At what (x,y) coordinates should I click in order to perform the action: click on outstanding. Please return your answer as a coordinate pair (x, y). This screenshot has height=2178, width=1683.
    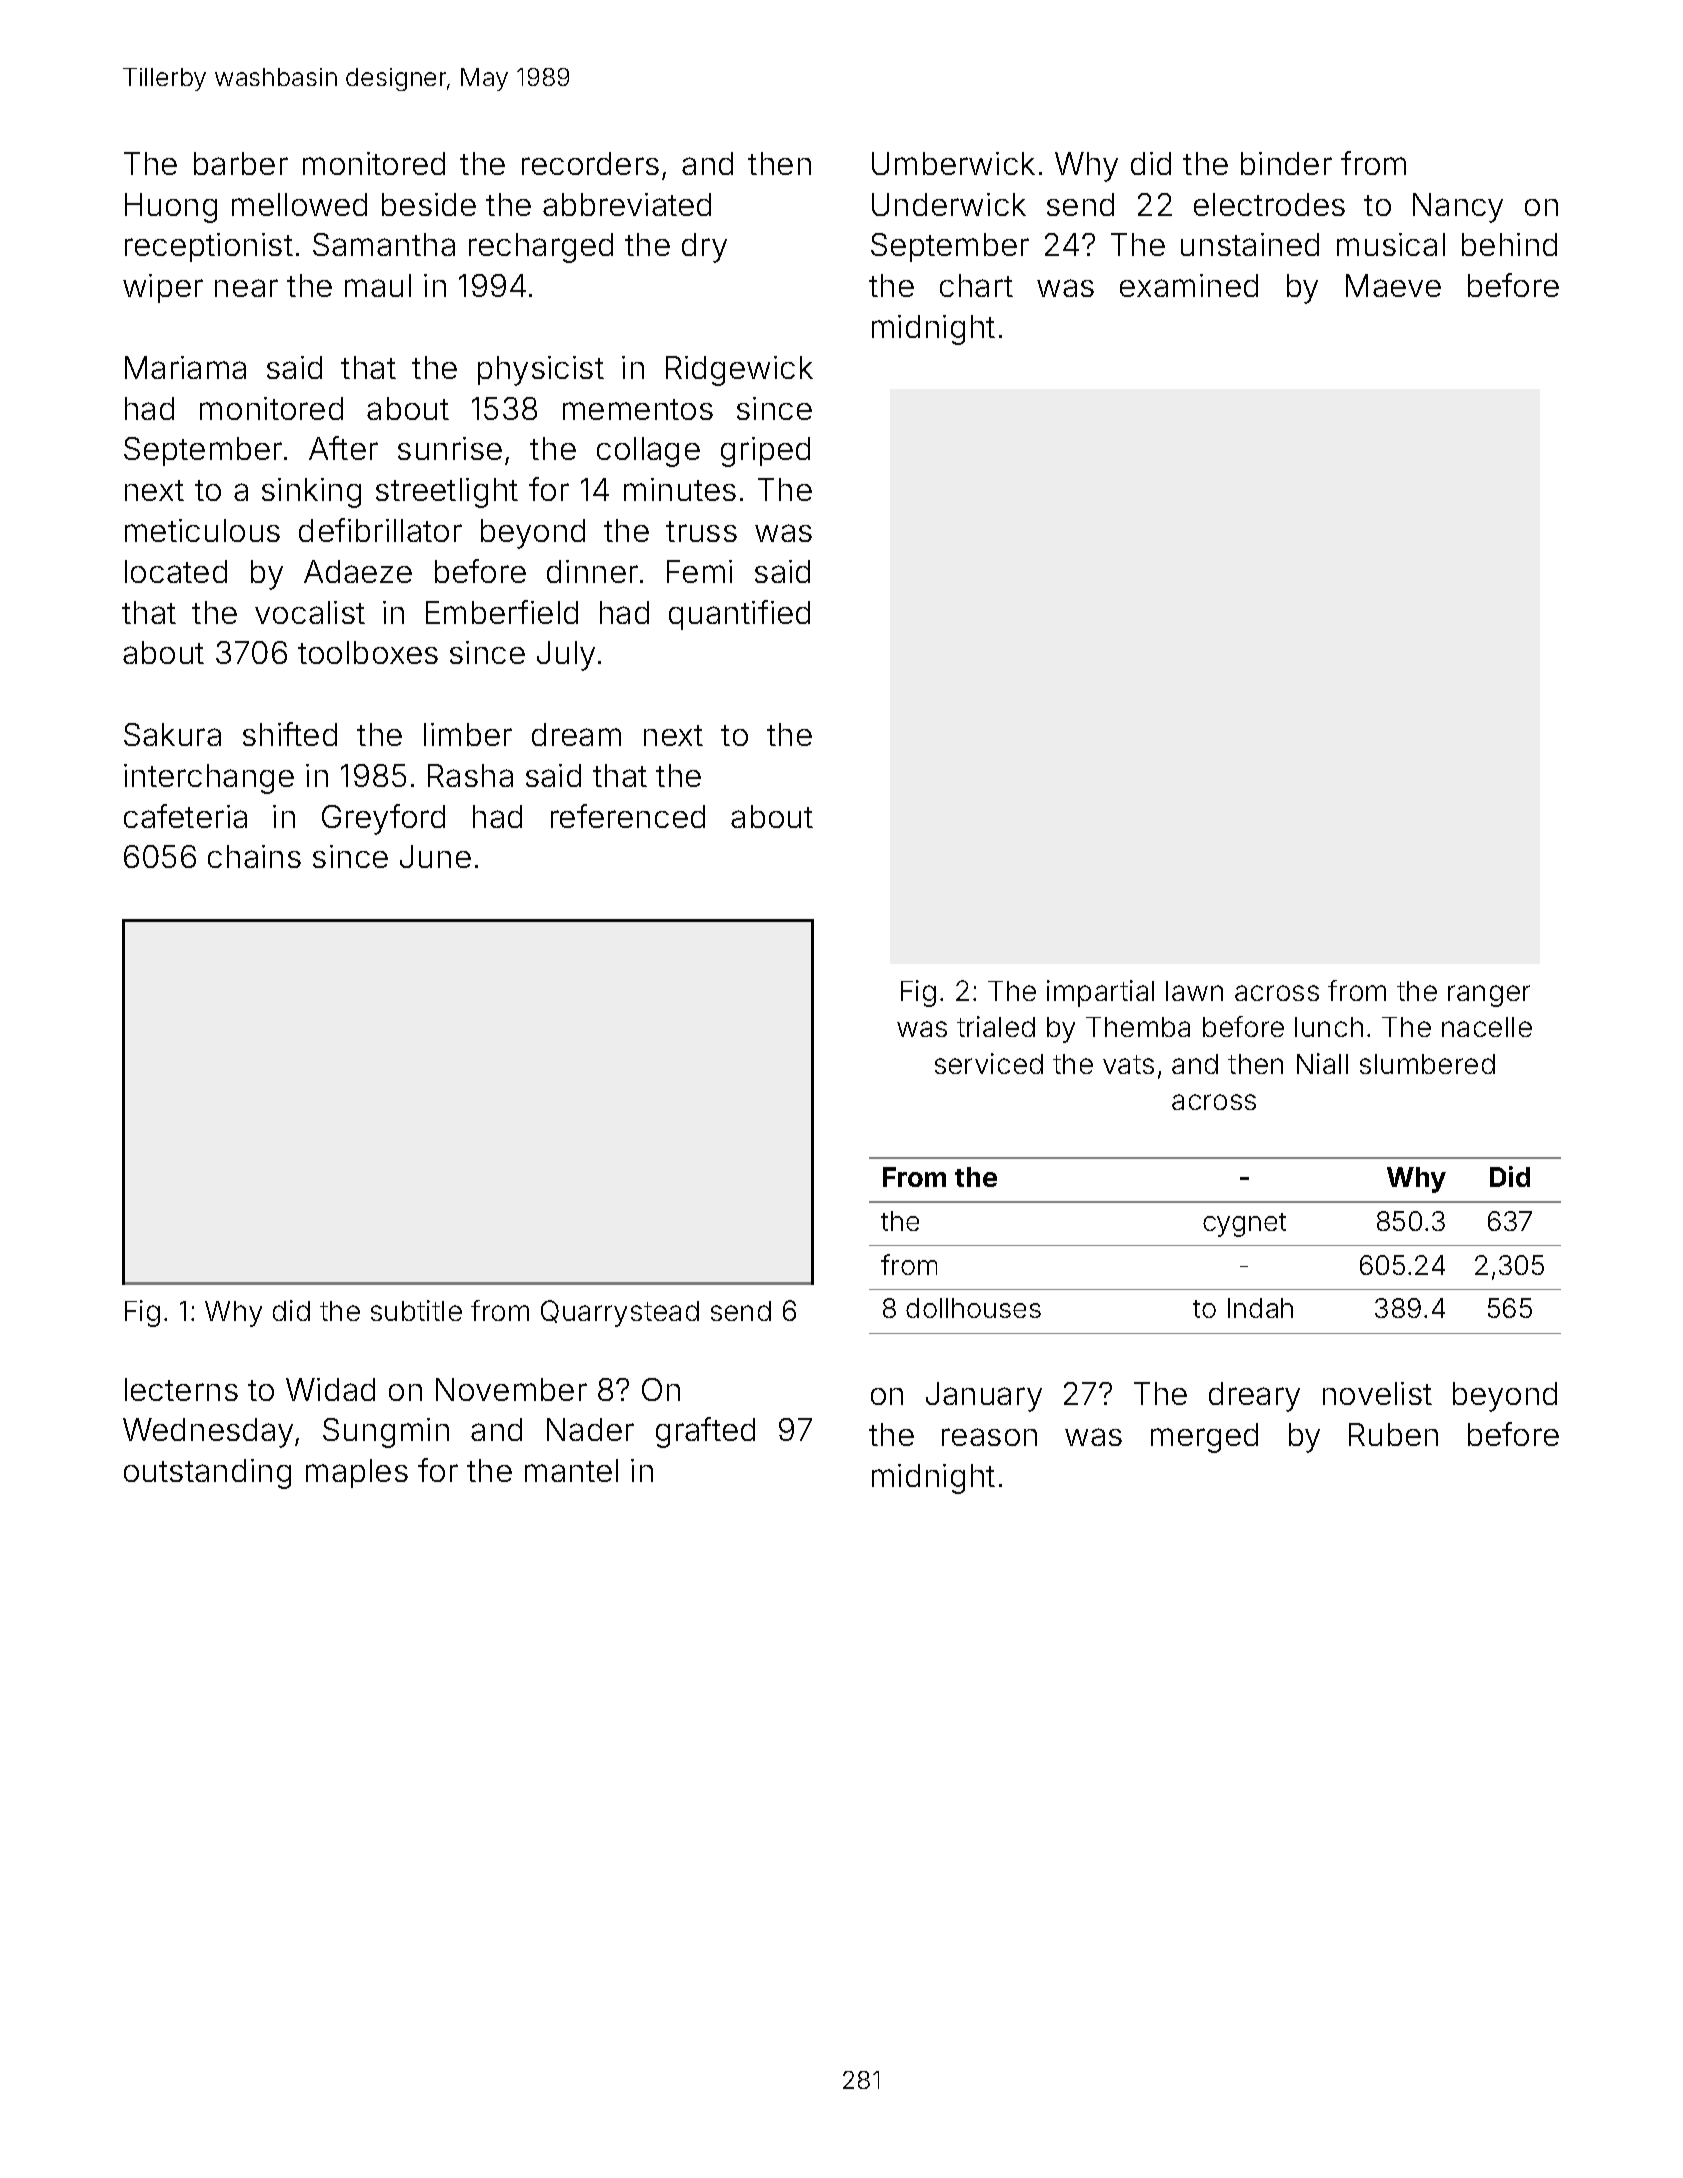
    Looking at the image, I should click on (207, 1474).
